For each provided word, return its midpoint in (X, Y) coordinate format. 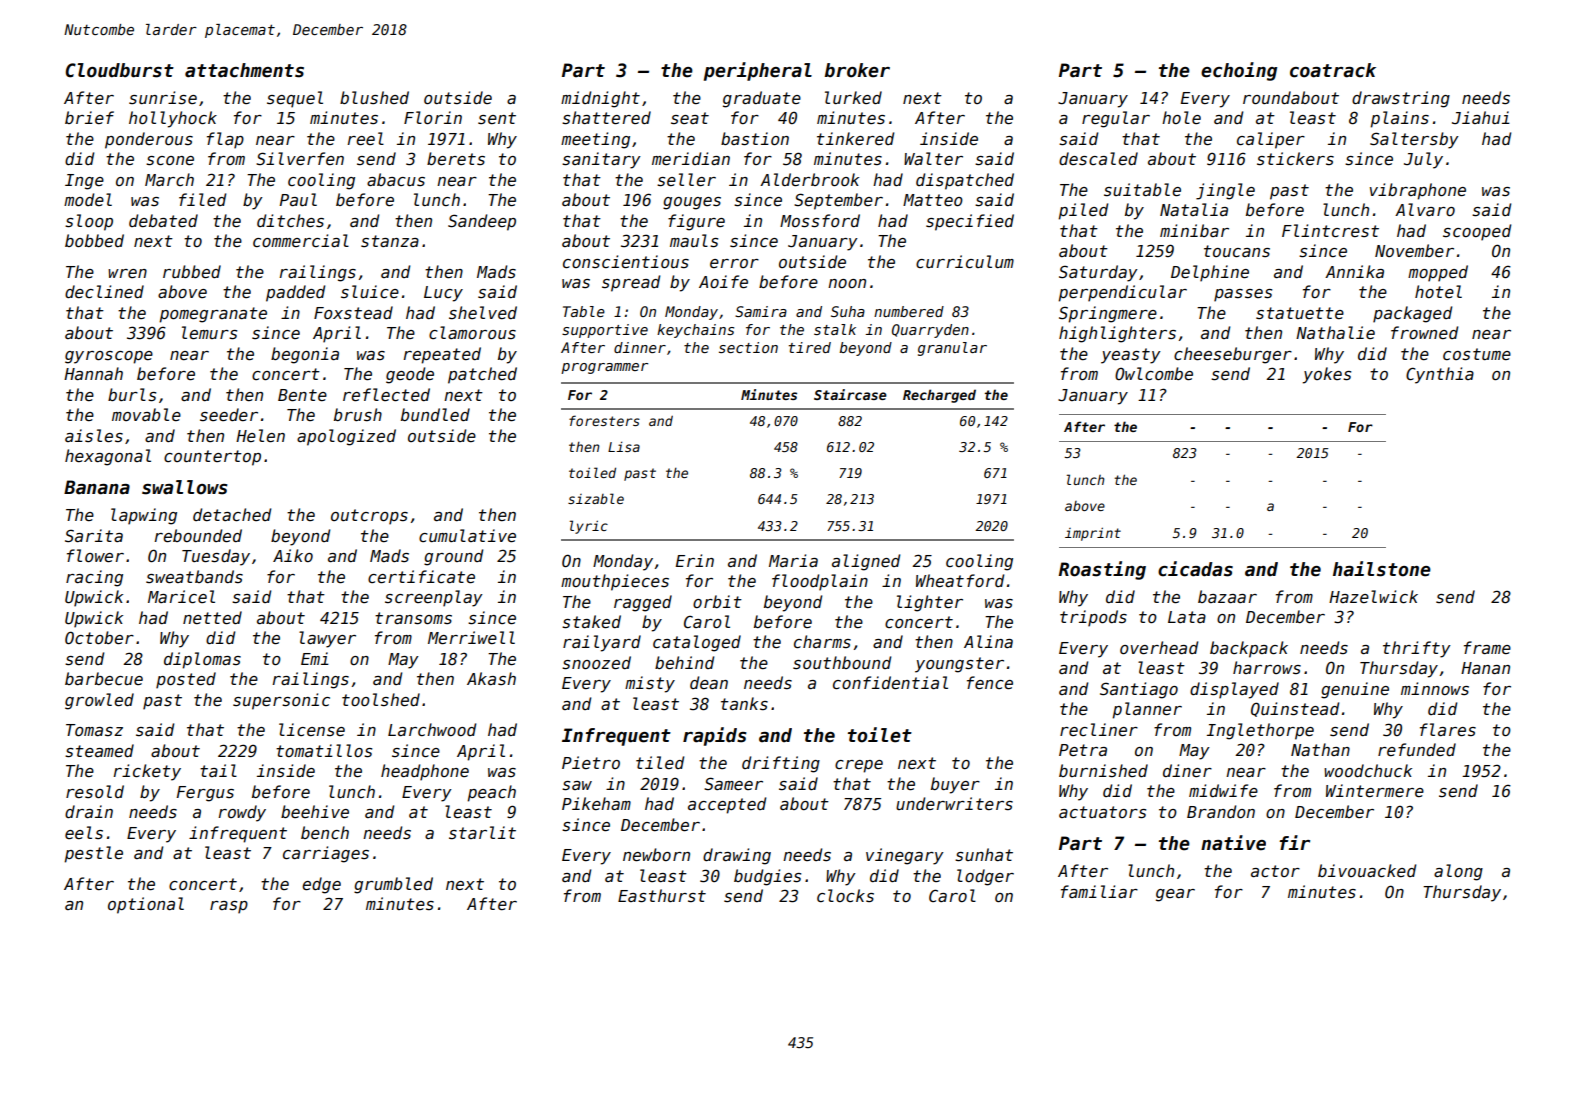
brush (358, 414)
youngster (959, 665)
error (734, 263)
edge (321, 885)
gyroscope (109, 357)
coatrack (1333, 70)
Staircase (850, 394)
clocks (845, 895)
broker (857, 70)
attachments (244, 70)
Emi (315, 658)
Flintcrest (1330, 230)
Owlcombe (1154, 373)
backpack (1249, 649)
